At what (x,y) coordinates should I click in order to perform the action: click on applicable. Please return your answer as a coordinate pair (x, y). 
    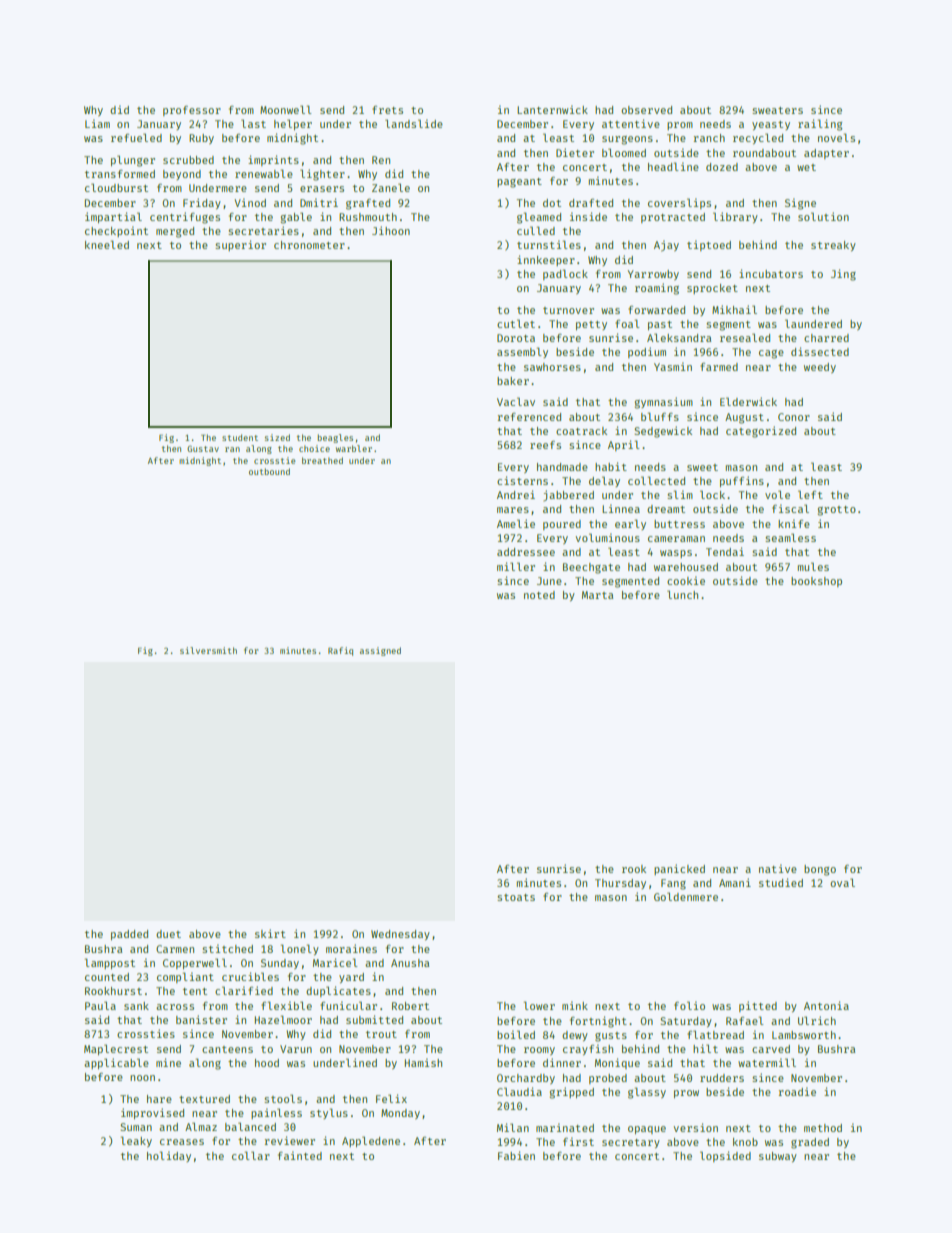
    Looking at the image, I should click on (116, 1063).
